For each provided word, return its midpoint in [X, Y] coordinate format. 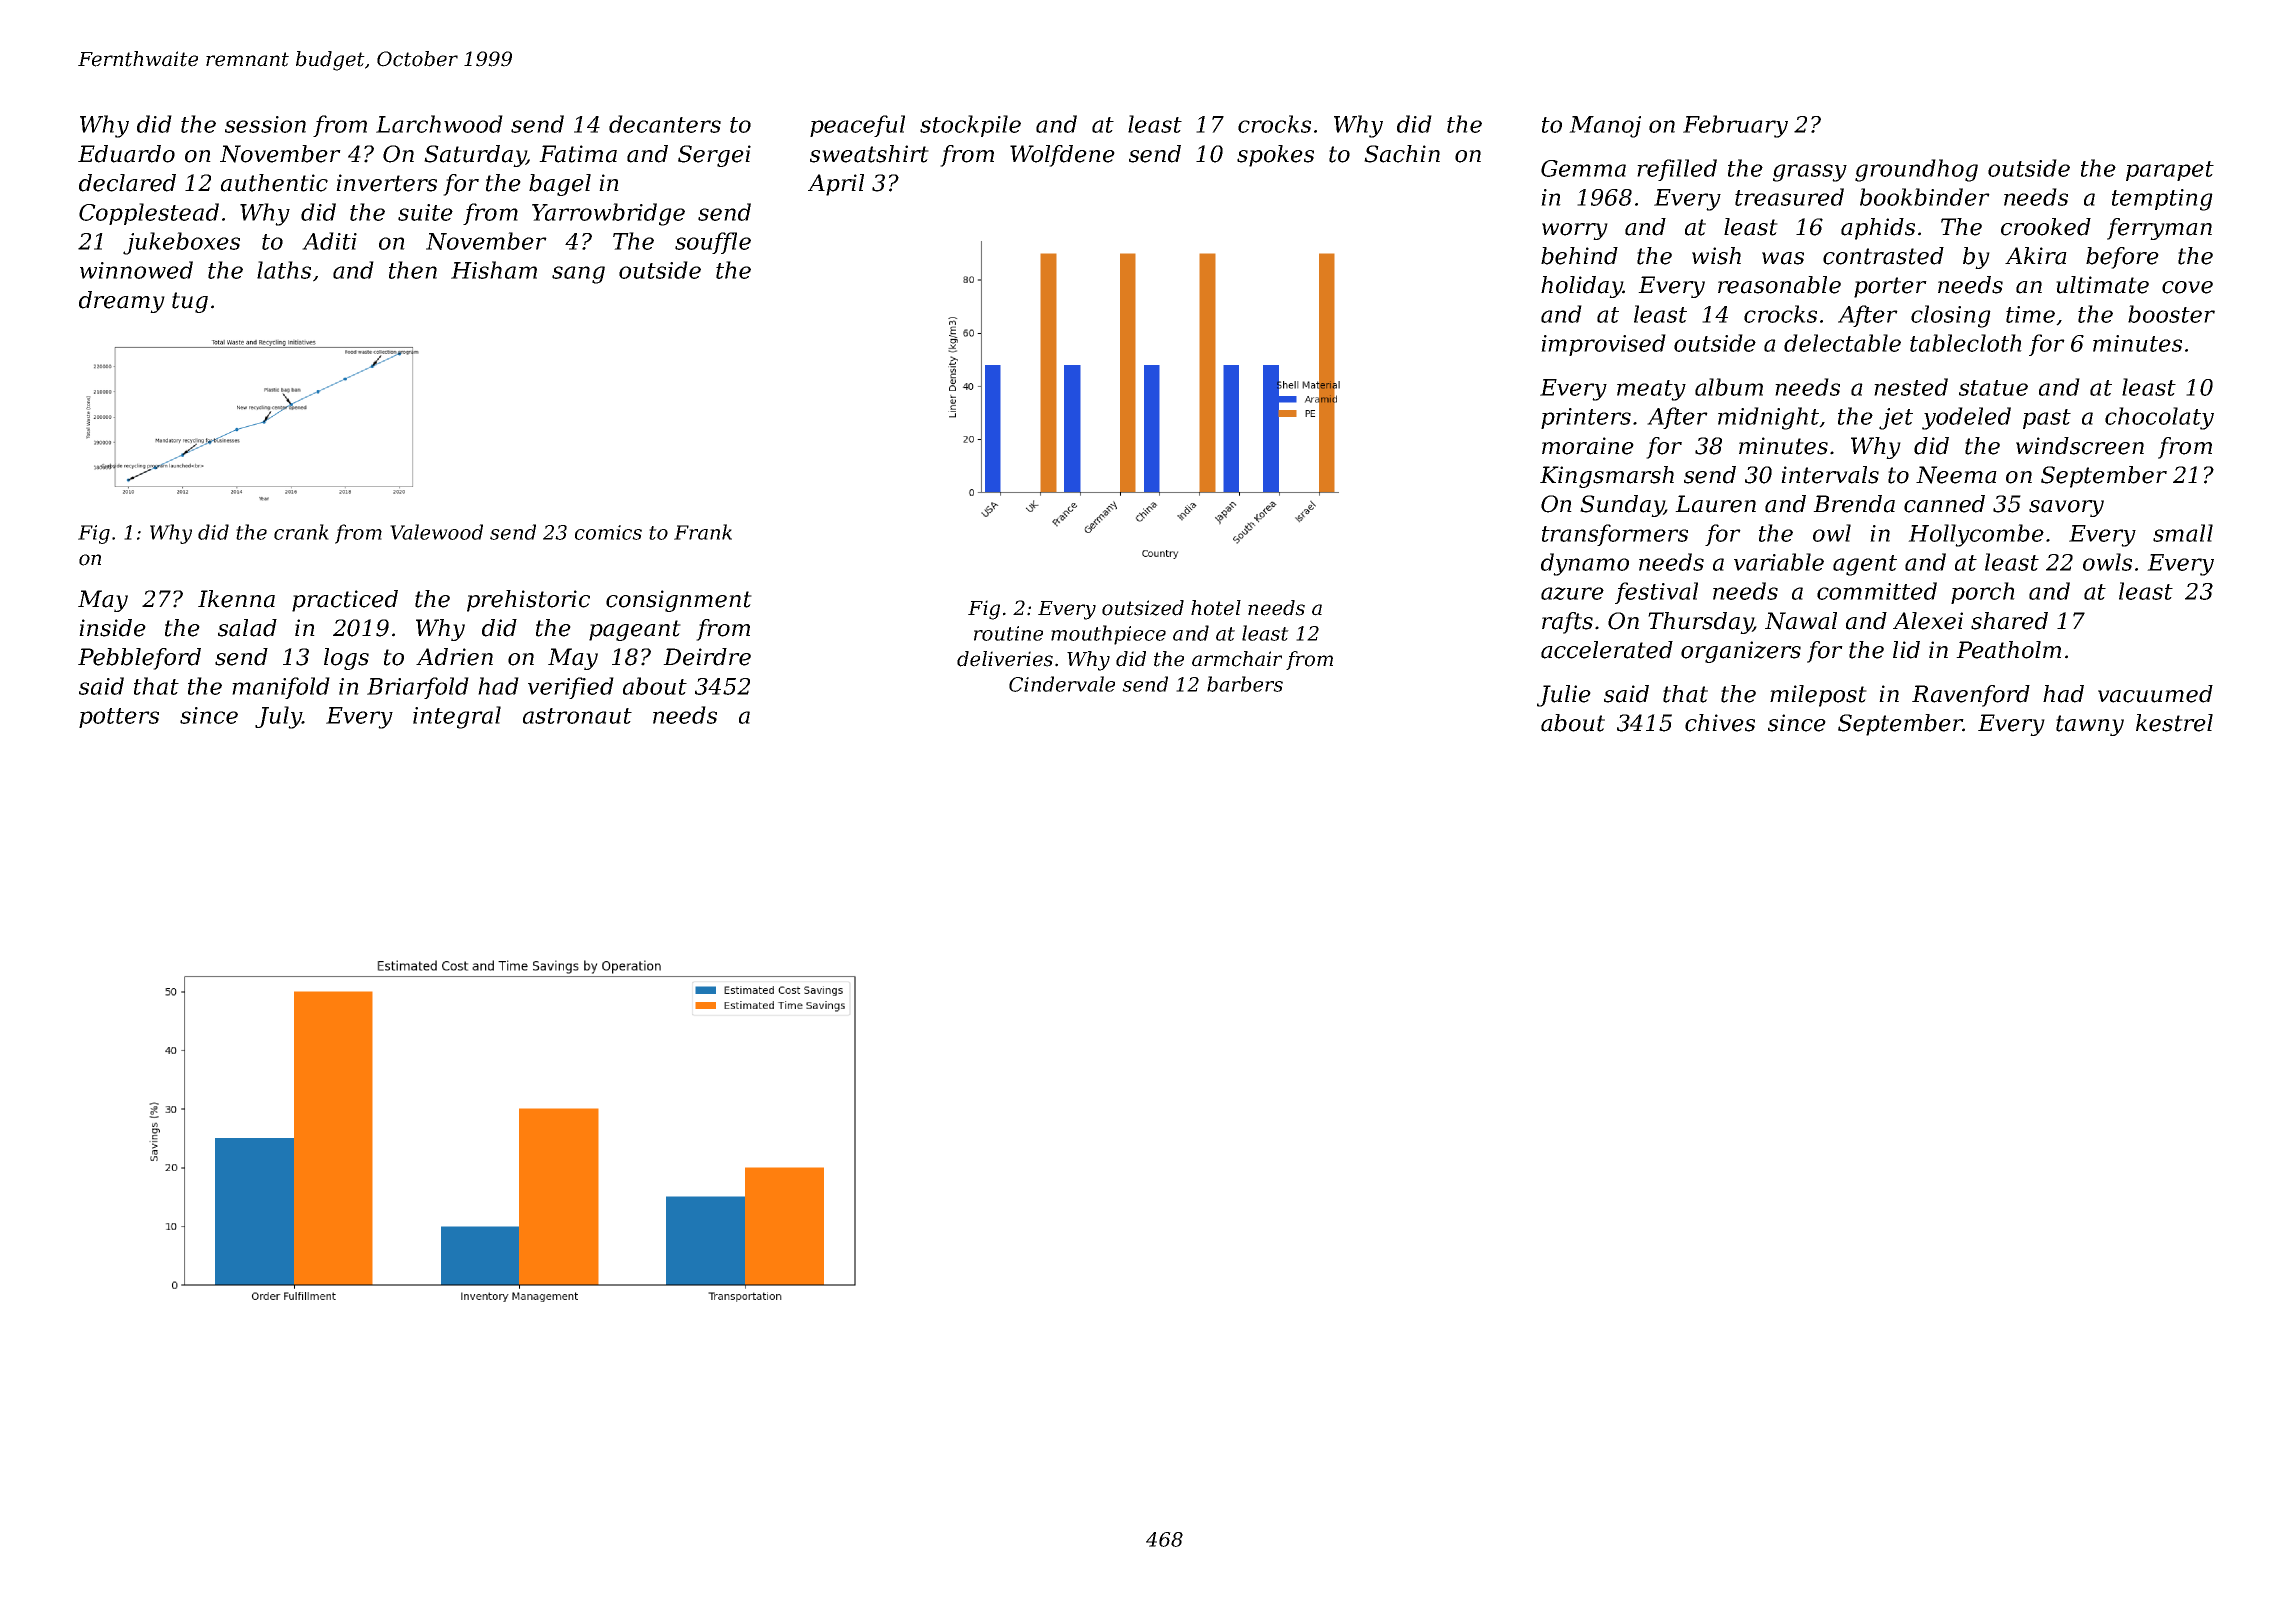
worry [1575, 231]
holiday [1582, 287]
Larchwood [439, 124]
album [1729, 387]
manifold [281, 688]
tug [190, 302]
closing [1951, 316]
